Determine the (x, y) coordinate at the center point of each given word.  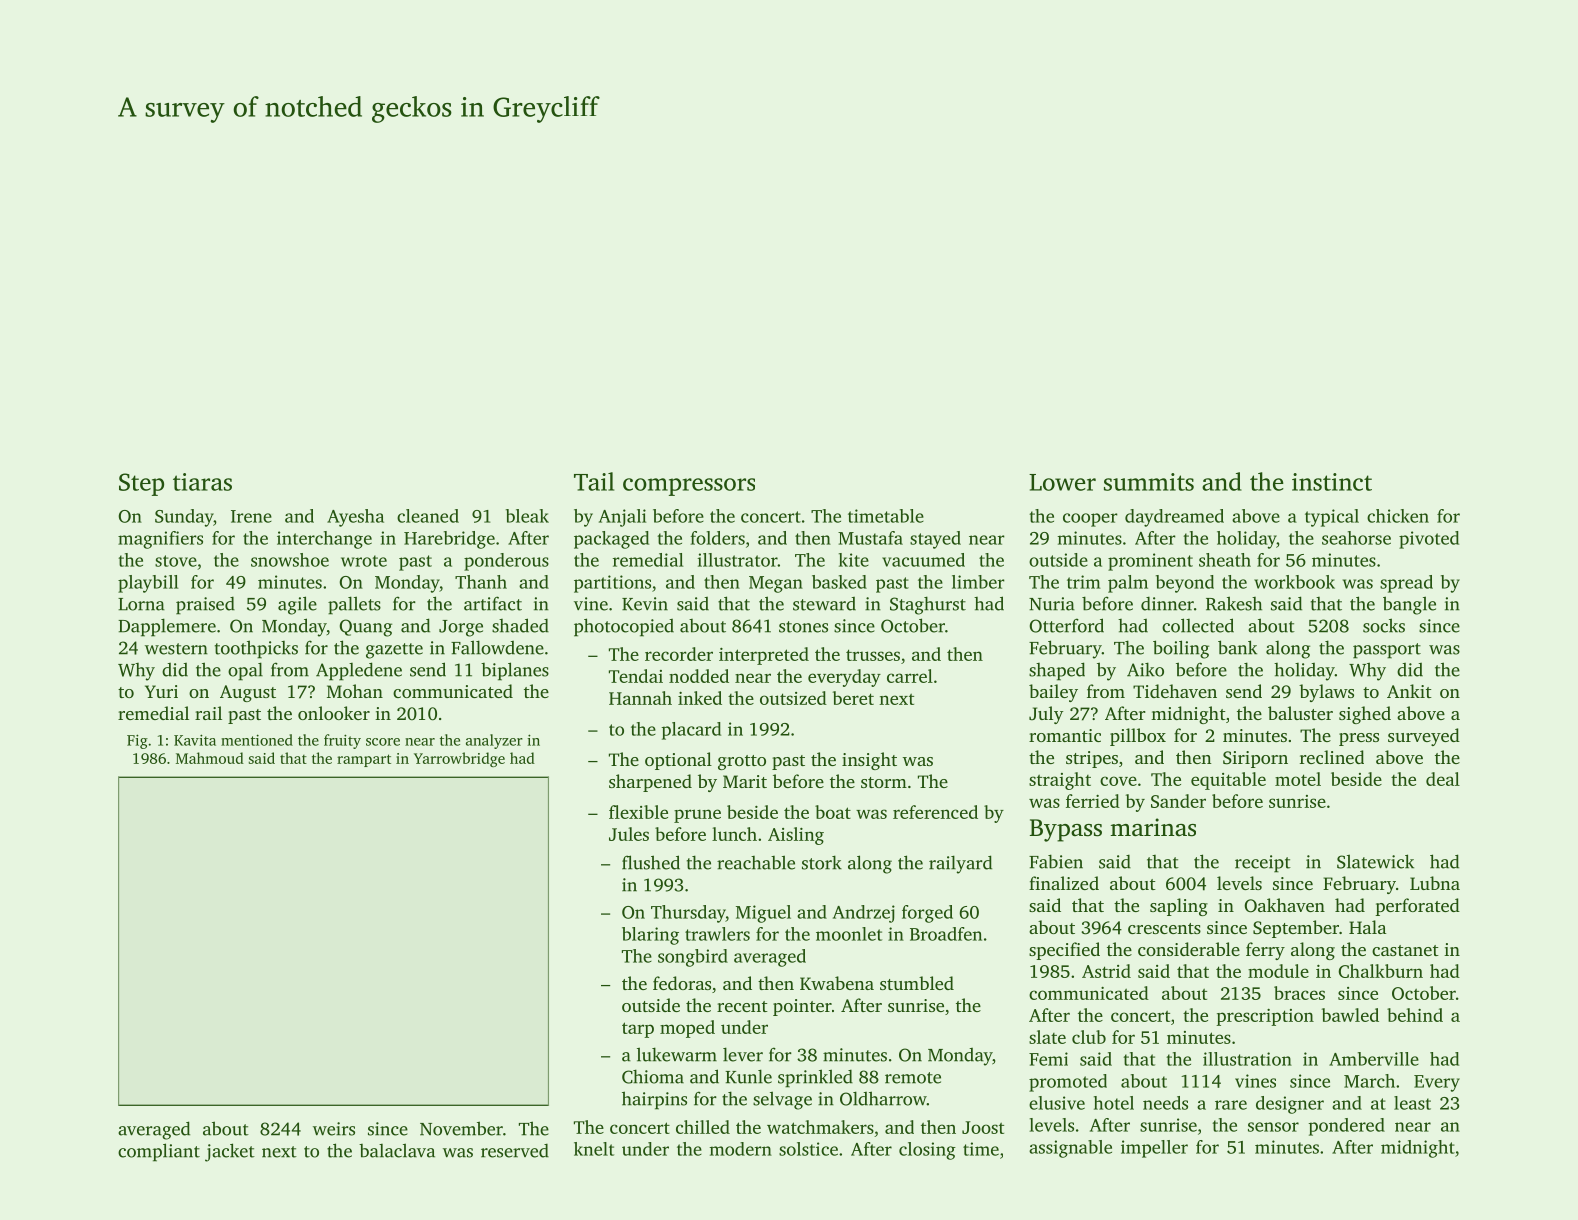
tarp (638, 1030)
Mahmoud (210, 758)
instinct (1332, 482)
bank (1237, 647)
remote (913, 1078)
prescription (1265, 1017)
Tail (594, 481)
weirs (334, 1129)
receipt (1263, 864)
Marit (745, 781)
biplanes (515, 671)
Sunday (184, 518)
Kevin (645, 604)
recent (742, 1006)
